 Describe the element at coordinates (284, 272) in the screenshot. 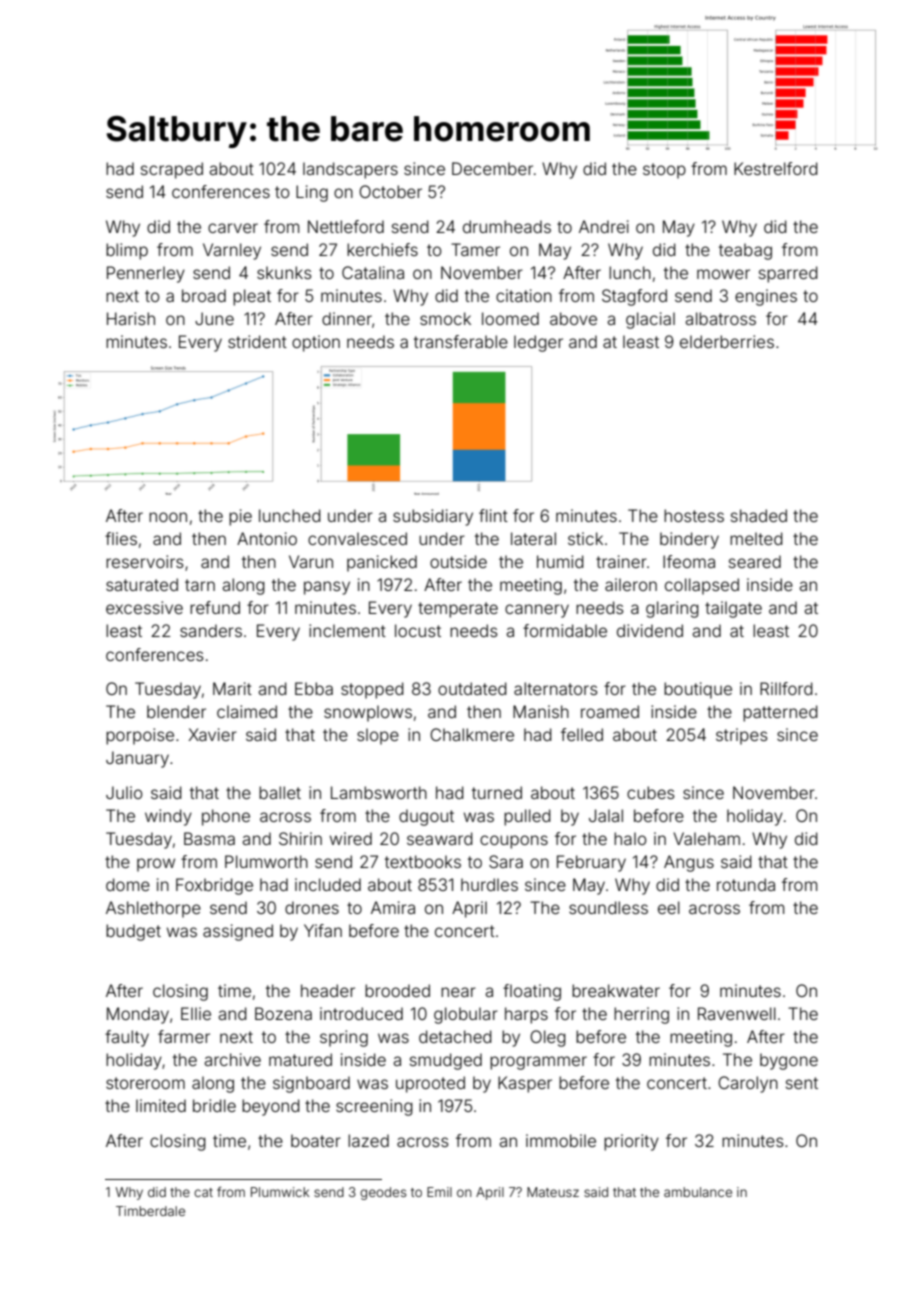

I see `skunks` at that location.
